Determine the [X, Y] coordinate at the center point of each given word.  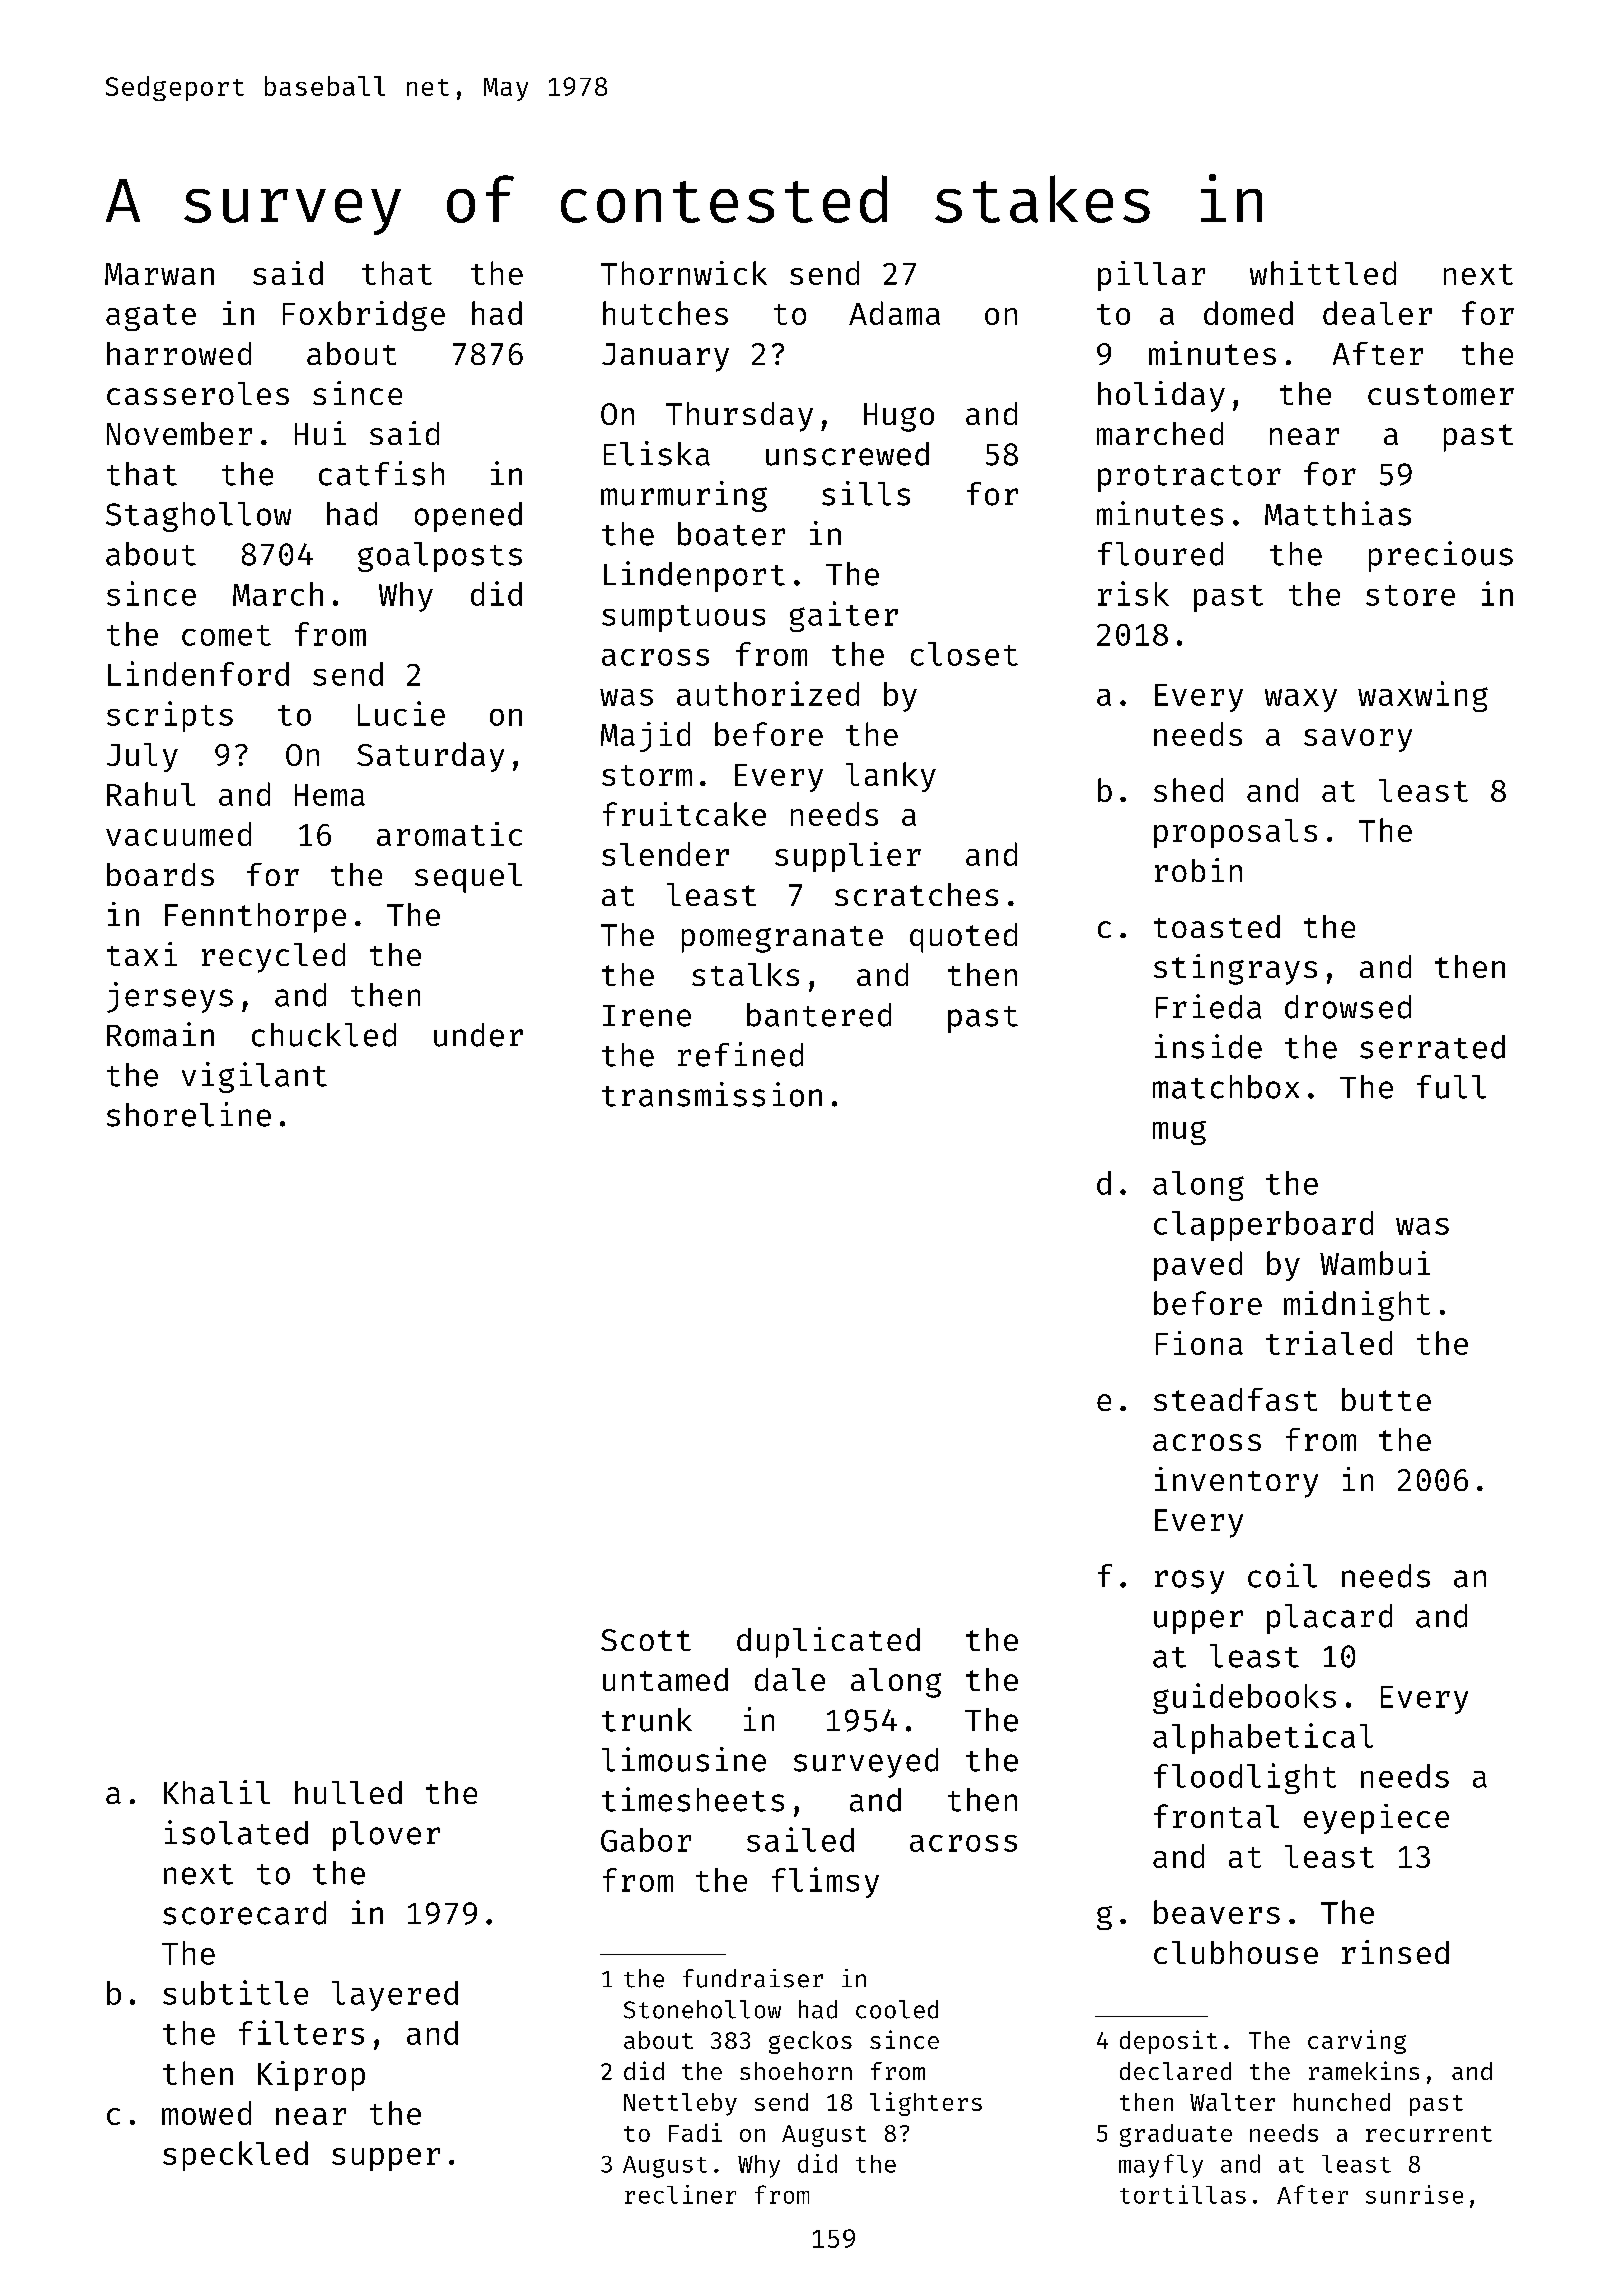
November [179, 433]
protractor [1189, 478]
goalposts [440, 557]
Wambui [1375, 1263]
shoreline [189, 1114]
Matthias [1338, 513]
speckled [235, 2156]
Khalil [217, 1792]
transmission [712, 1094]
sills [866, 493]
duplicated [828, 1642]
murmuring [684, 496]
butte [1386, 1399]
